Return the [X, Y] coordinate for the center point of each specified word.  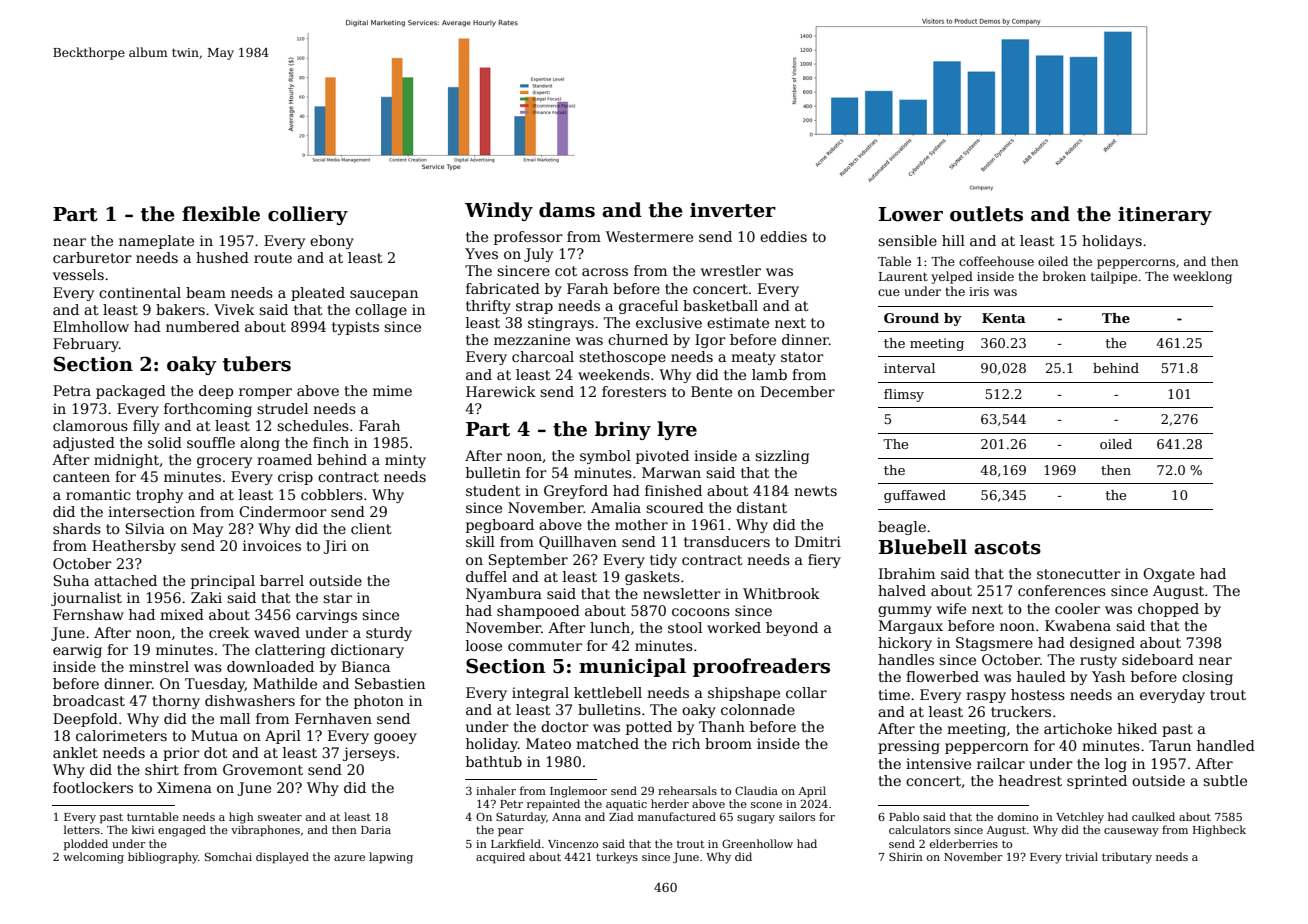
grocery [224, 462]
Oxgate [1169, 575]
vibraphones [265, 831]
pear [511, 832]
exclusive [669, 322]
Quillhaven [578, 542]
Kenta [1004, 318]
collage [381, 311]
